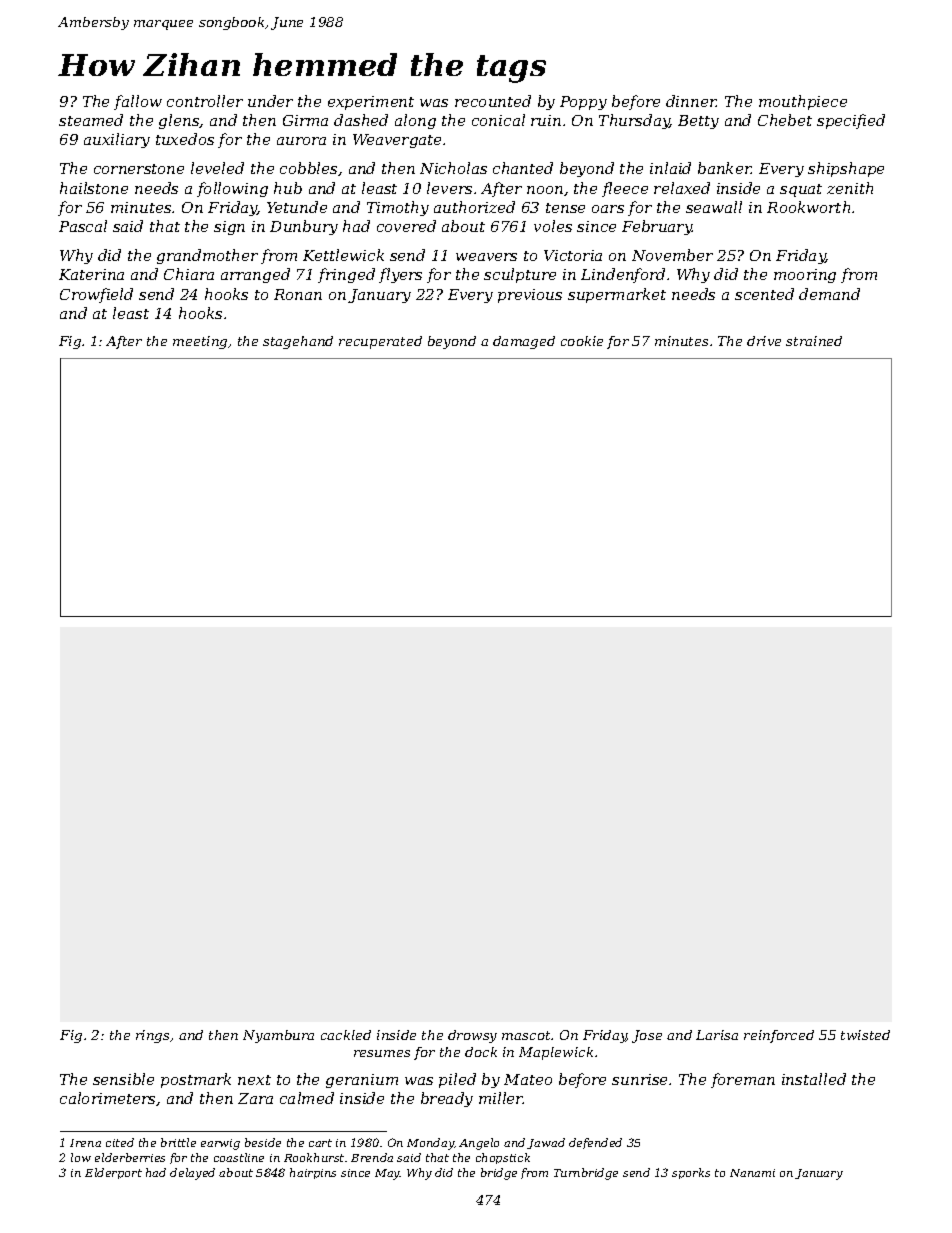  I want to click on twisted, so click(865, 1035).
